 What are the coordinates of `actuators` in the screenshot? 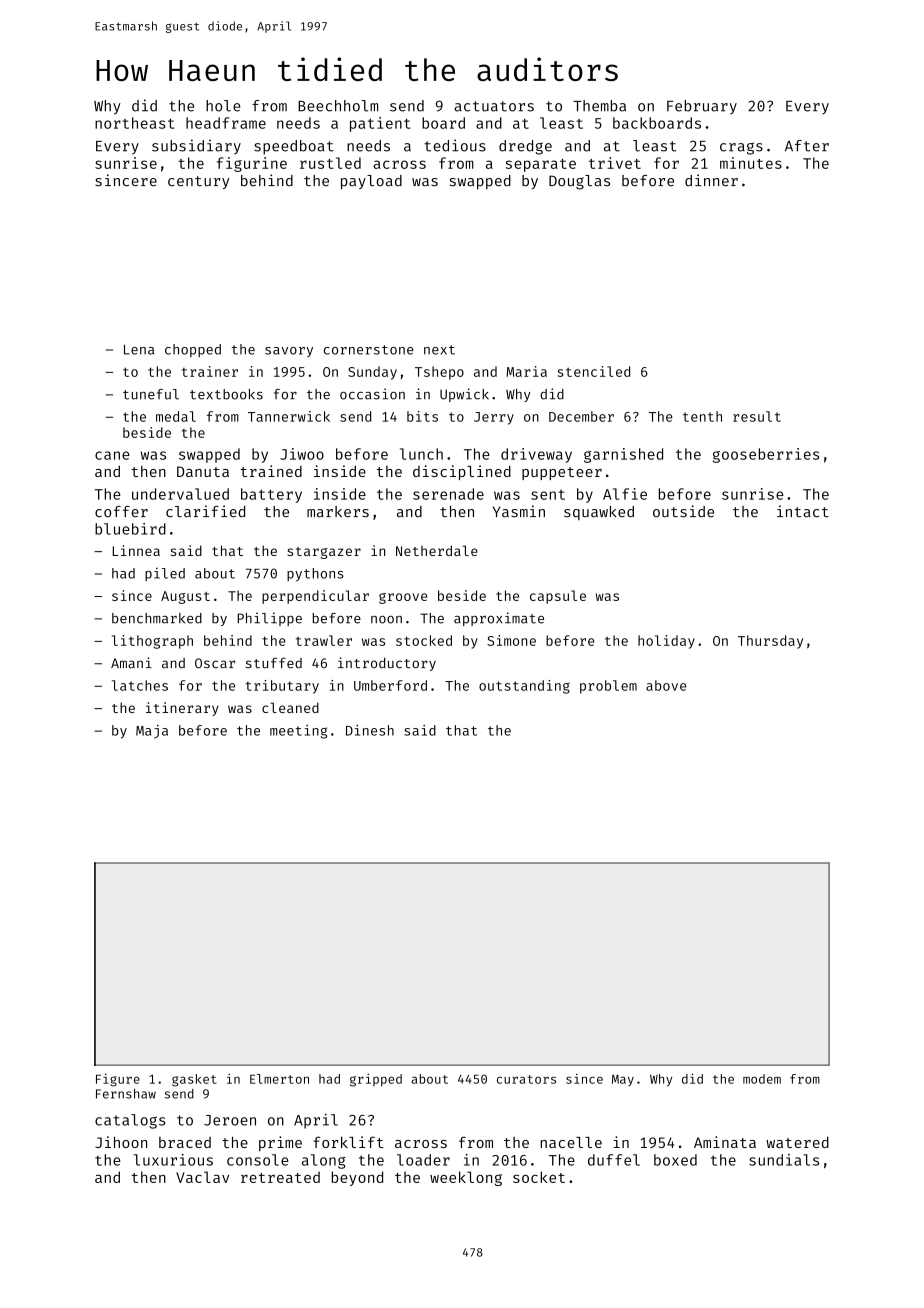 It's located at (494, 106).
